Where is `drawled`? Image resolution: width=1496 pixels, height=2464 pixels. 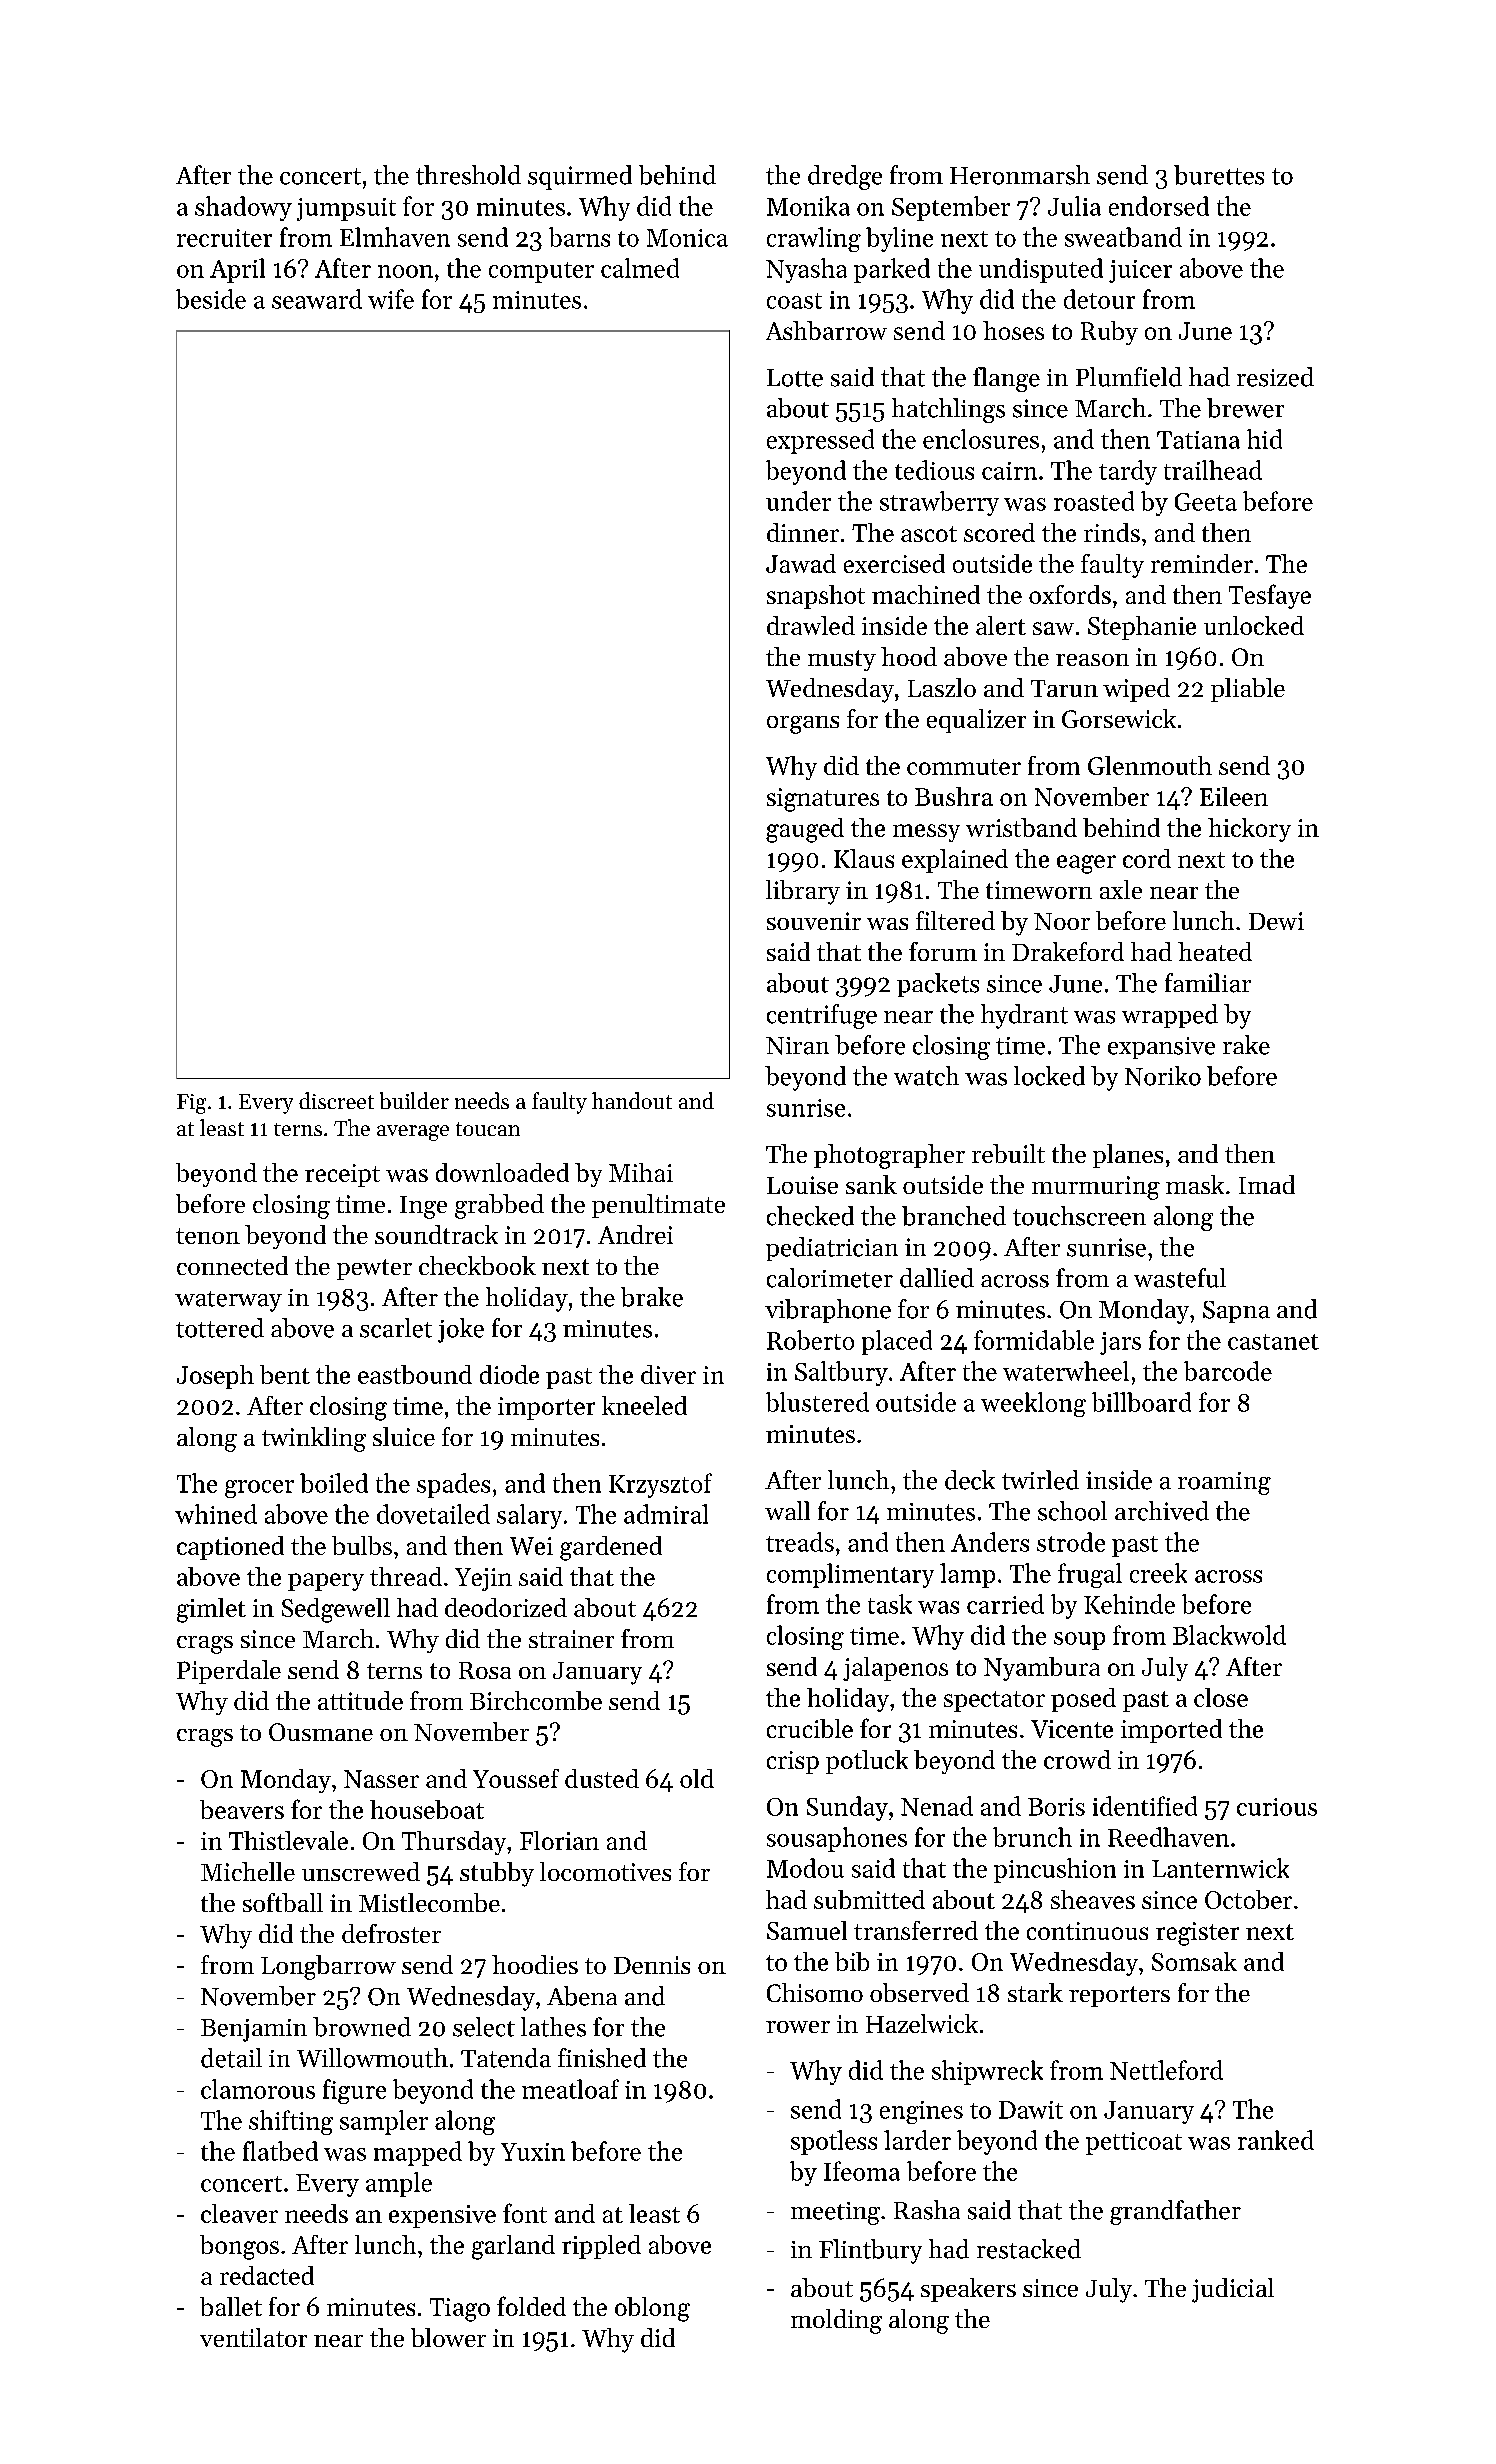
drawled is located at coordinates (811, 625).
